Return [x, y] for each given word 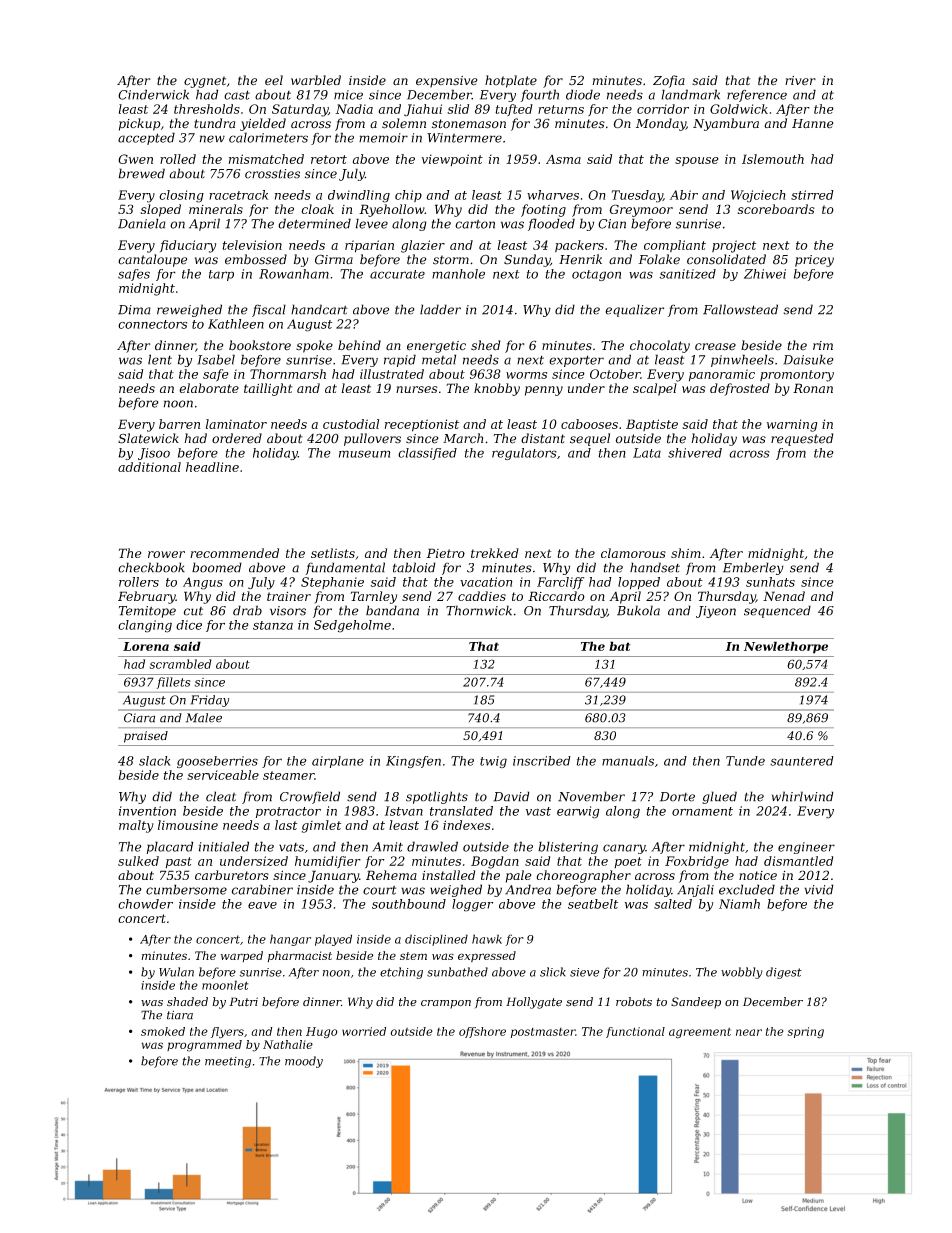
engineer [806, 848]
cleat [221, 796]
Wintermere [464, 138]
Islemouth [773, 159]
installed [448, 875]
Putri [243, 1001]
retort [329, 159]
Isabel [216, 359]
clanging [145, 626]
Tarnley [373, 597]
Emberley [753, 568]
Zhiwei [765, 274]
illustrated [392, 374]
